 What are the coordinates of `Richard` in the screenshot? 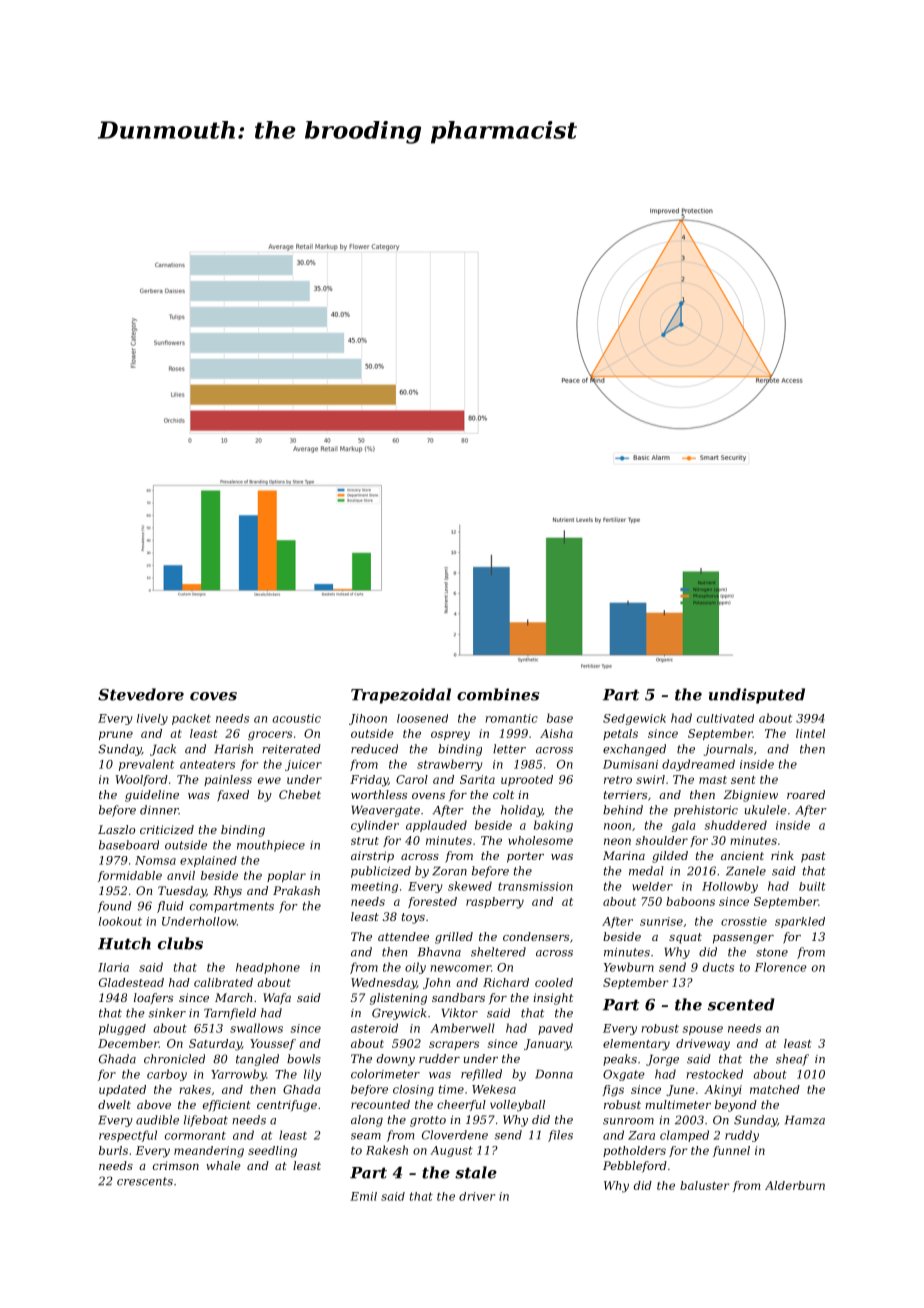 It's located at (506, 982).
